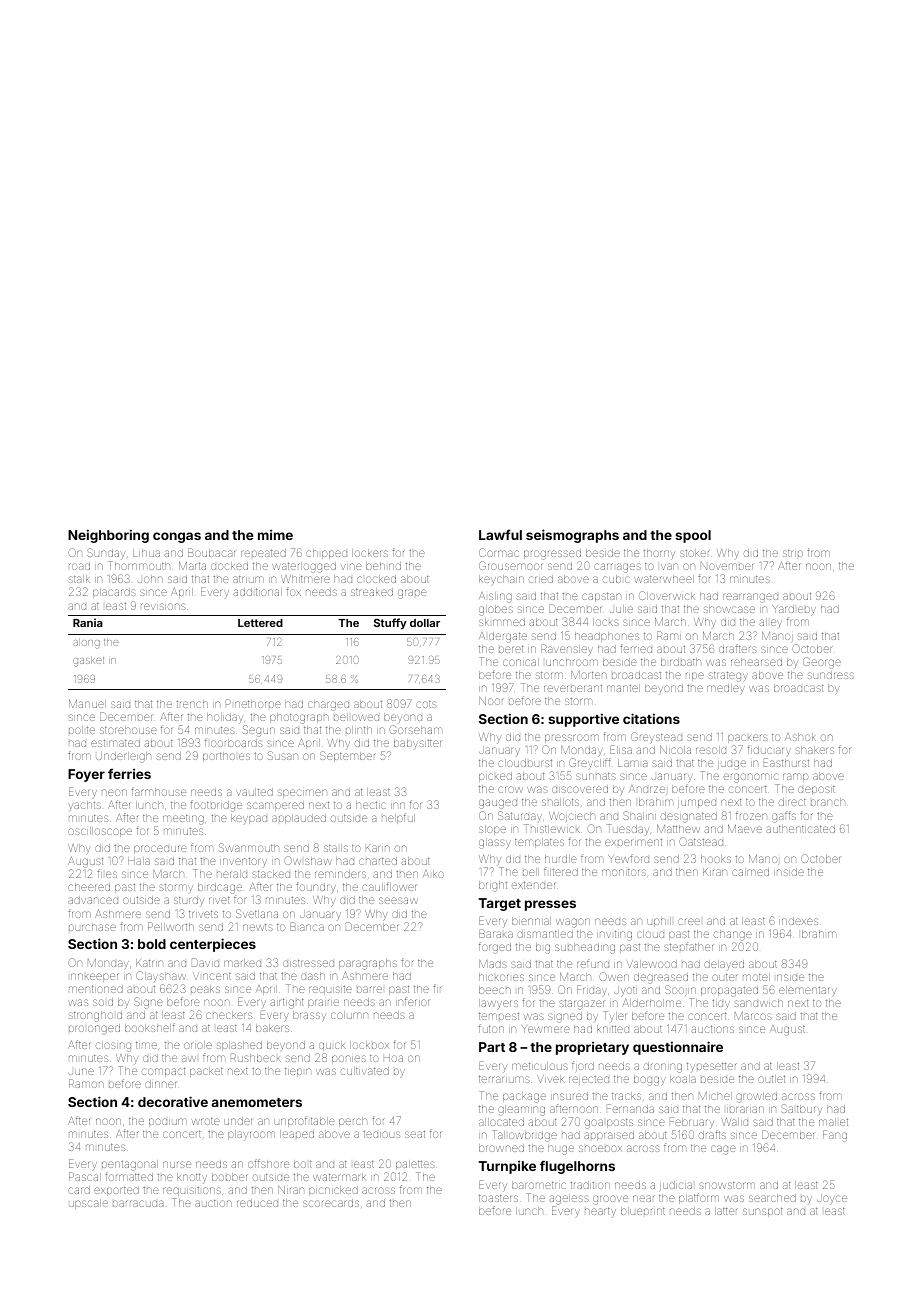 This screenshot has width=924, height=1308. What do you see at coordinates (756, 1097) in the screenshot?
I see `growled` at bounding box center [756, 1097].
